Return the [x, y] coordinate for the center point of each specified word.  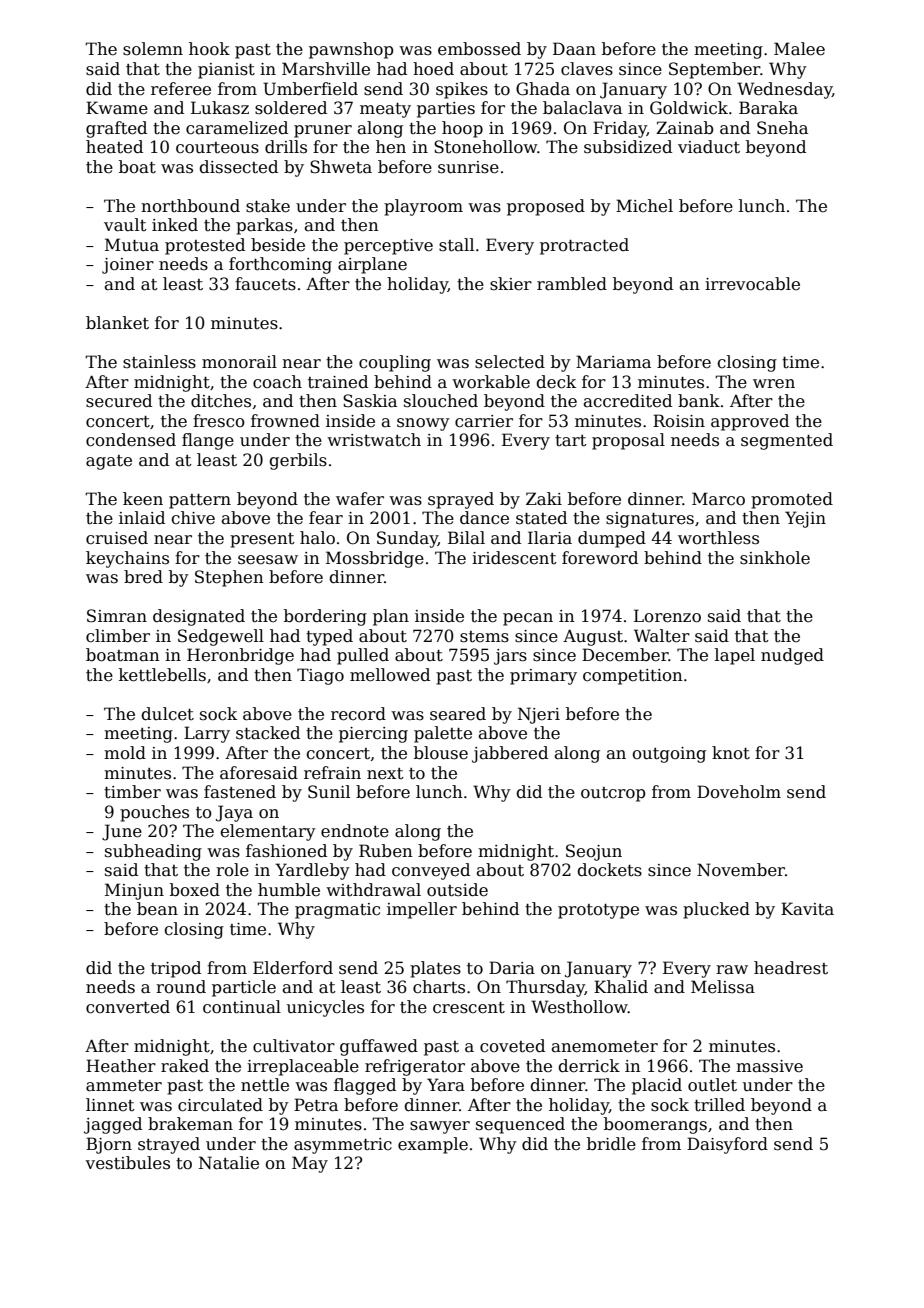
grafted [116, 129]
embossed [479, 49]
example [433, 1145]
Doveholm [739, 792]
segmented [787, 441]
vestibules [127, 1163]
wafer [360, 499]
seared [458, 714]
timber [132, 792]
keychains [127, 559]
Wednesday [784, 90]
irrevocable [752, 284]
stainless [159, 362]
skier [511, 284]
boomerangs [655, 1125]
